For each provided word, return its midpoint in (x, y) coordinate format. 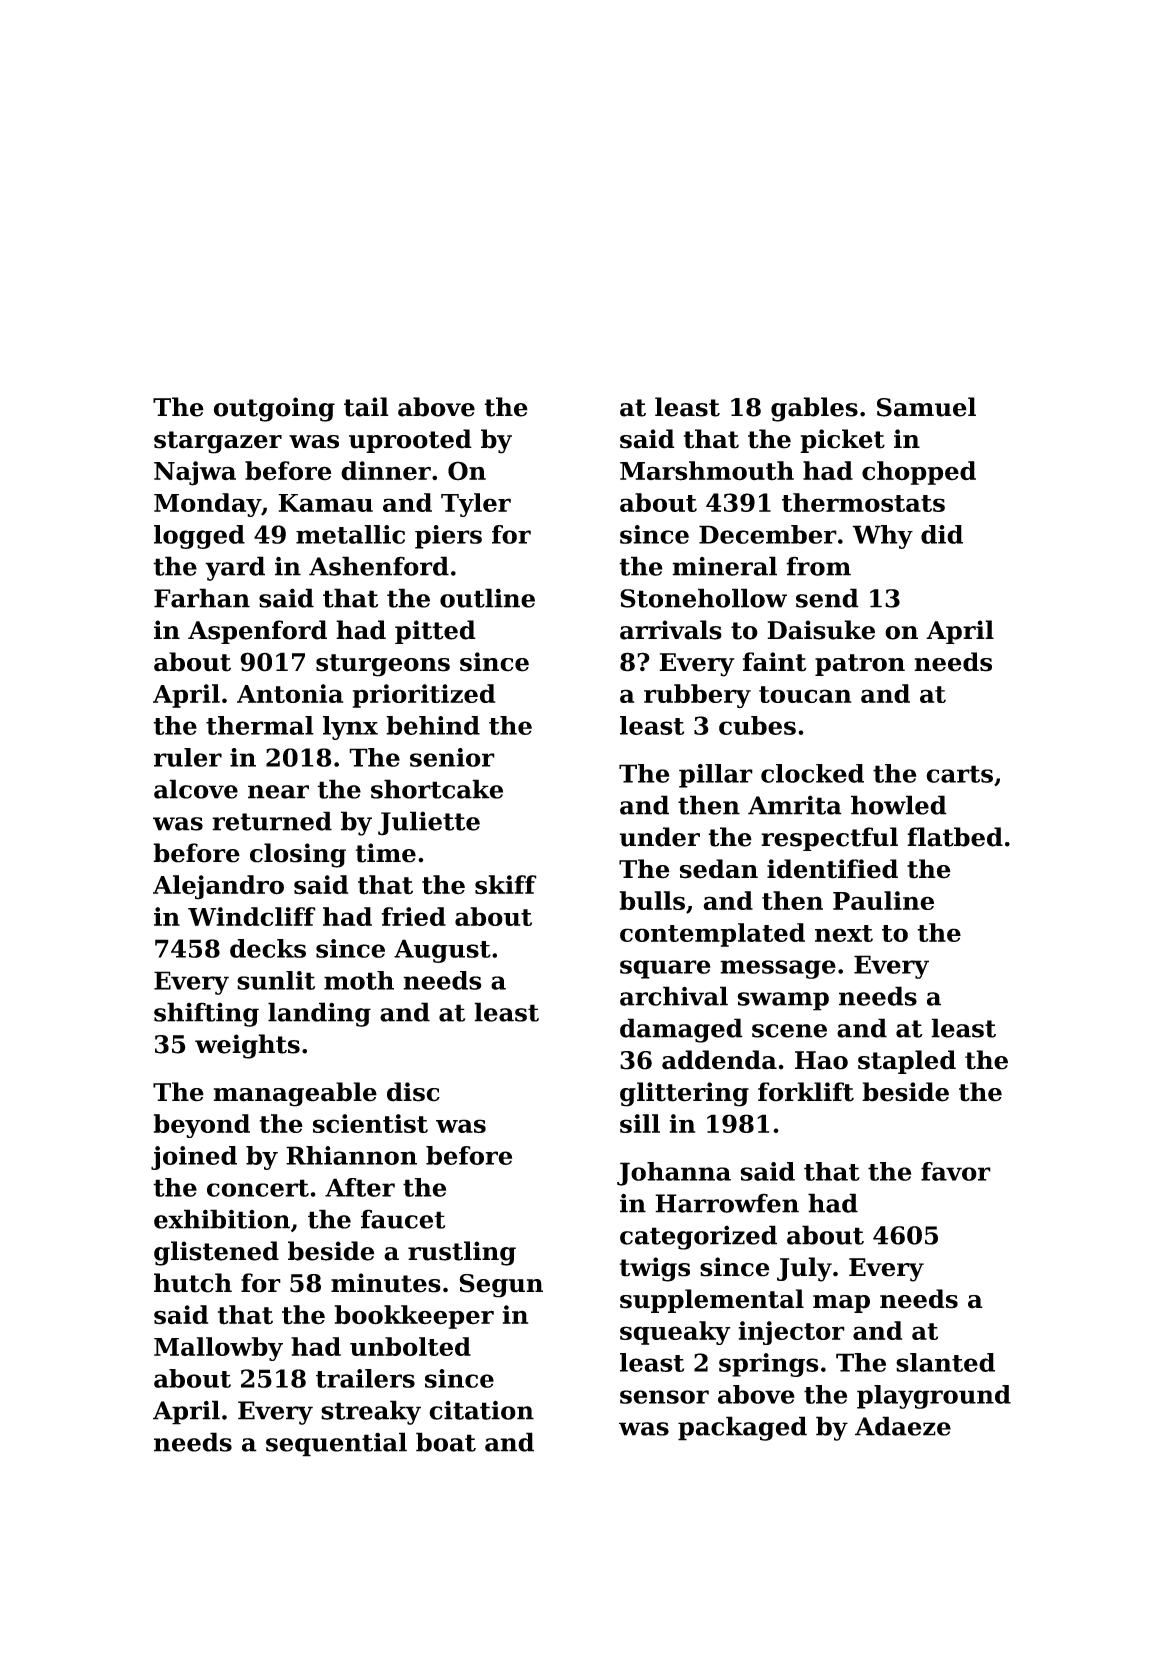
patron (860, 665)
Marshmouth (707, 471)
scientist (370, 1123)
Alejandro (218, 887)
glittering (684, 1094)
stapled (907, 1062)
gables (814, 409)
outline (487, 598)
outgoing (274, 409)
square (665, 969)
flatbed (955, 837)
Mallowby (218, 1349)
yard (235, 568)
